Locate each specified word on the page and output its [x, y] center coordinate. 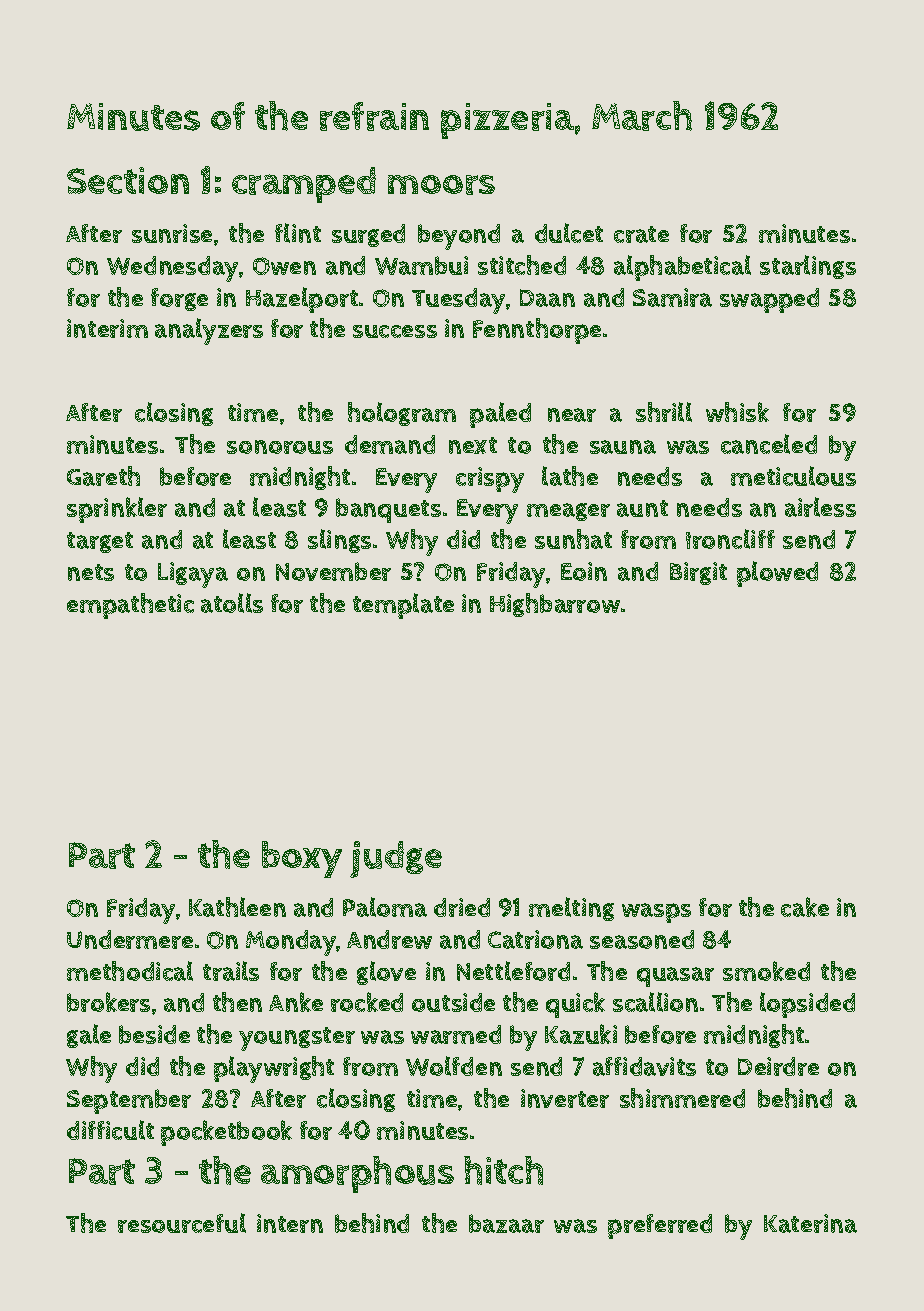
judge [396, 859]
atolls [232, 603]
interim [107, 328]
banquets [388, 510]
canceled [769, 444]
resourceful [182, 1223]
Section [128, 180]
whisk [737, 412]
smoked [766, 971]
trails [231, 971]
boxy [302, 859]
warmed [456, 1034]
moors [441, 185]
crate [641, 234]
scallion [655, 1002]
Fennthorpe [537, 331]
